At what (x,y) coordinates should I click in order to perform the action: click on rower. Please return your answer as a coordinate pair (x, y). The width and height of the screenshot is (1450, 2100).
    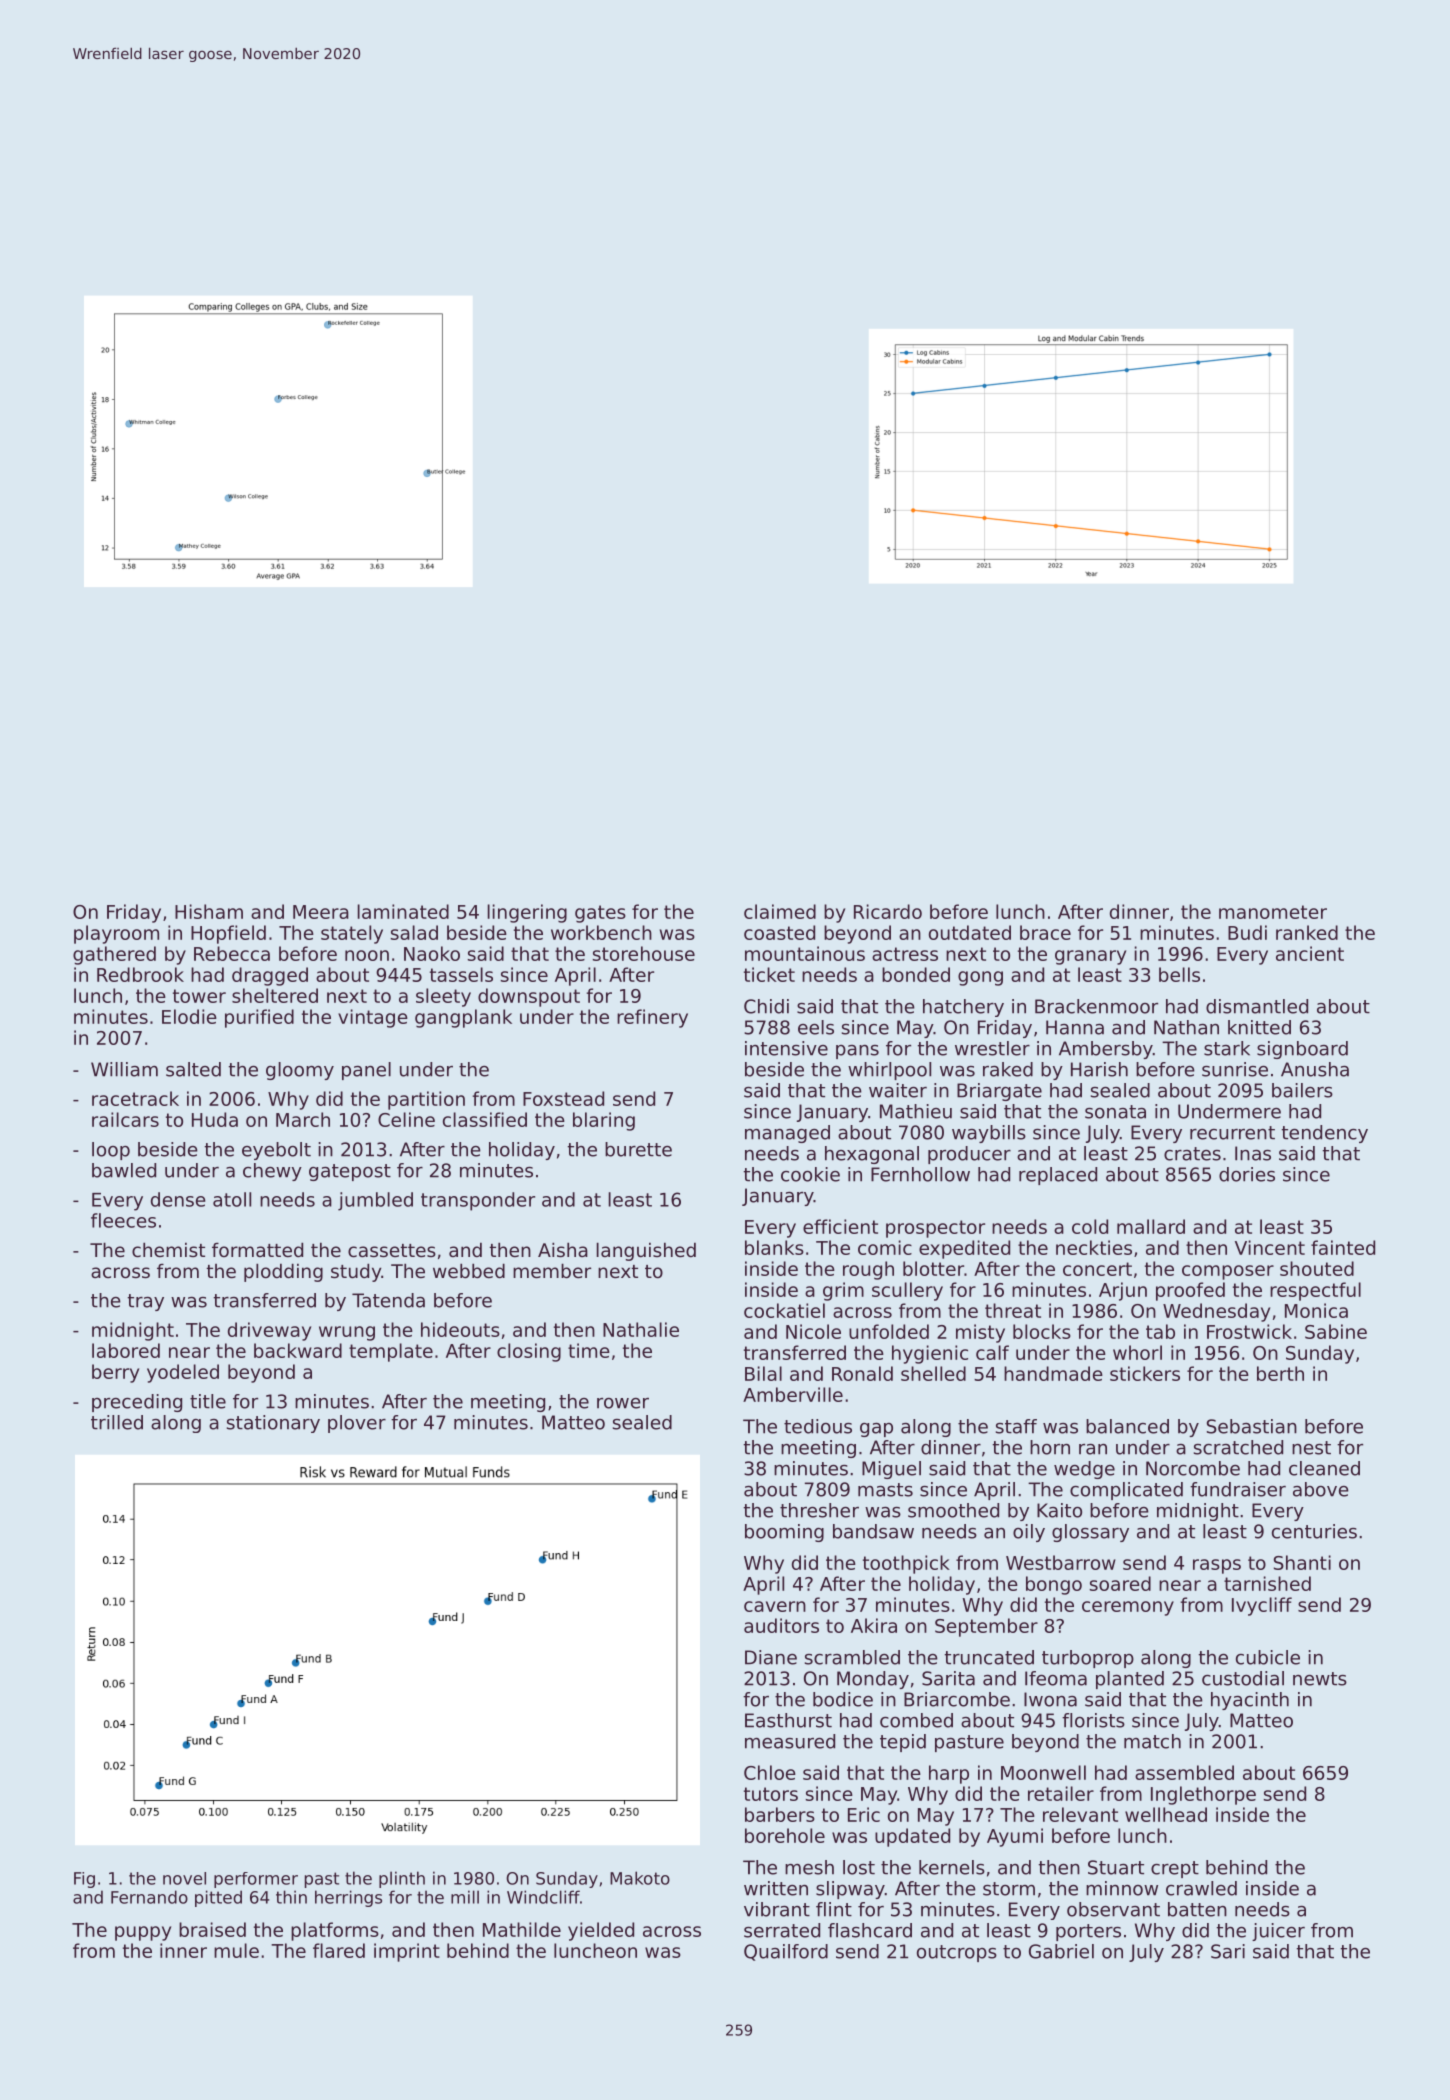
    Looking at the image, I should click on (623, 1403).
